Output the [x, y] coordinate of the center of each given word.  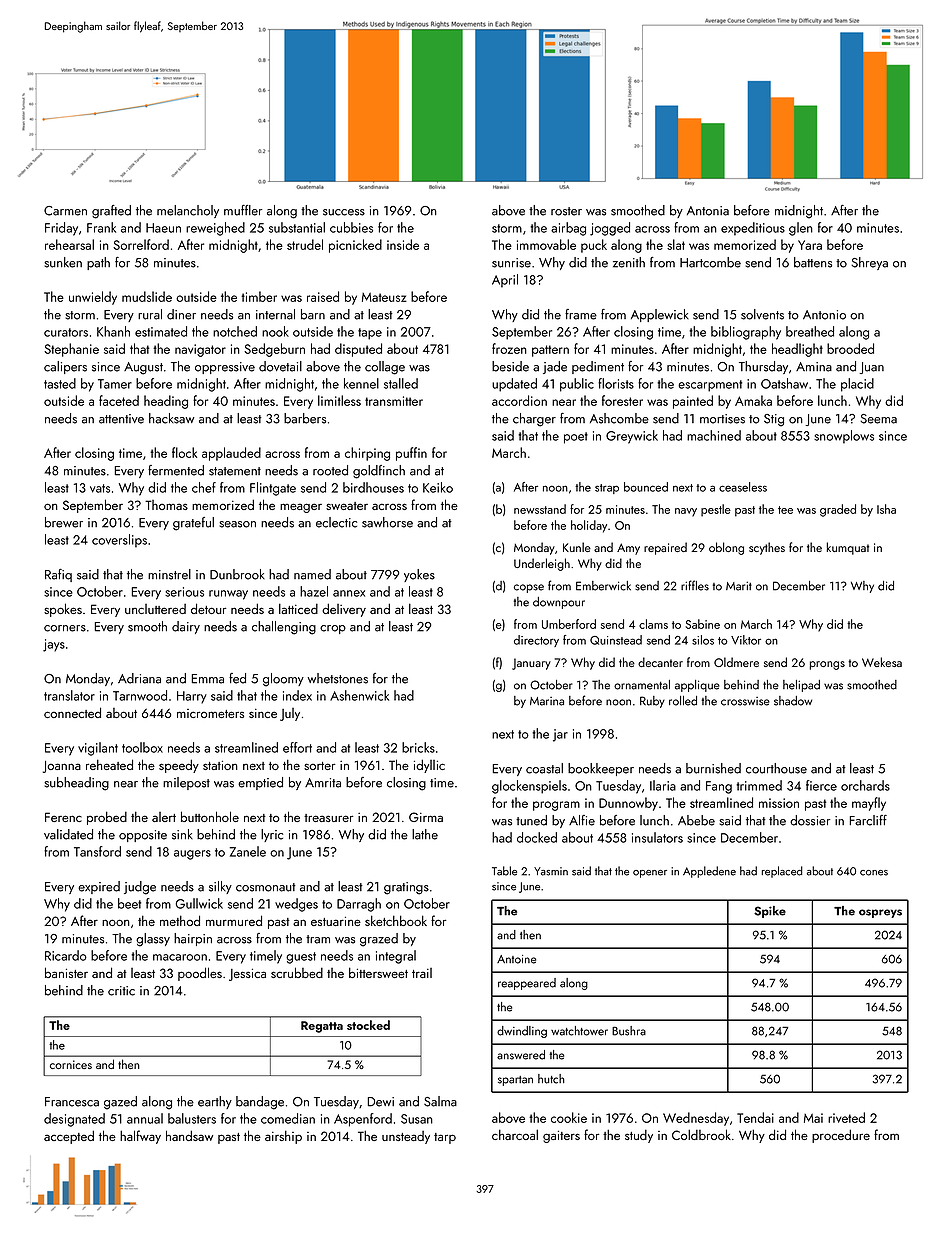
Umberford [569, 624]
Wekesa [882, 662]
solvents [762, 314]
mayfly [869, 804]
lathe [425, 834]
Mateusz [384, 297]
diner [181, 314]
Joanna [62, 767]
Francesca [72, 1102]
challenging [284, 628]
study [639, 1136]
